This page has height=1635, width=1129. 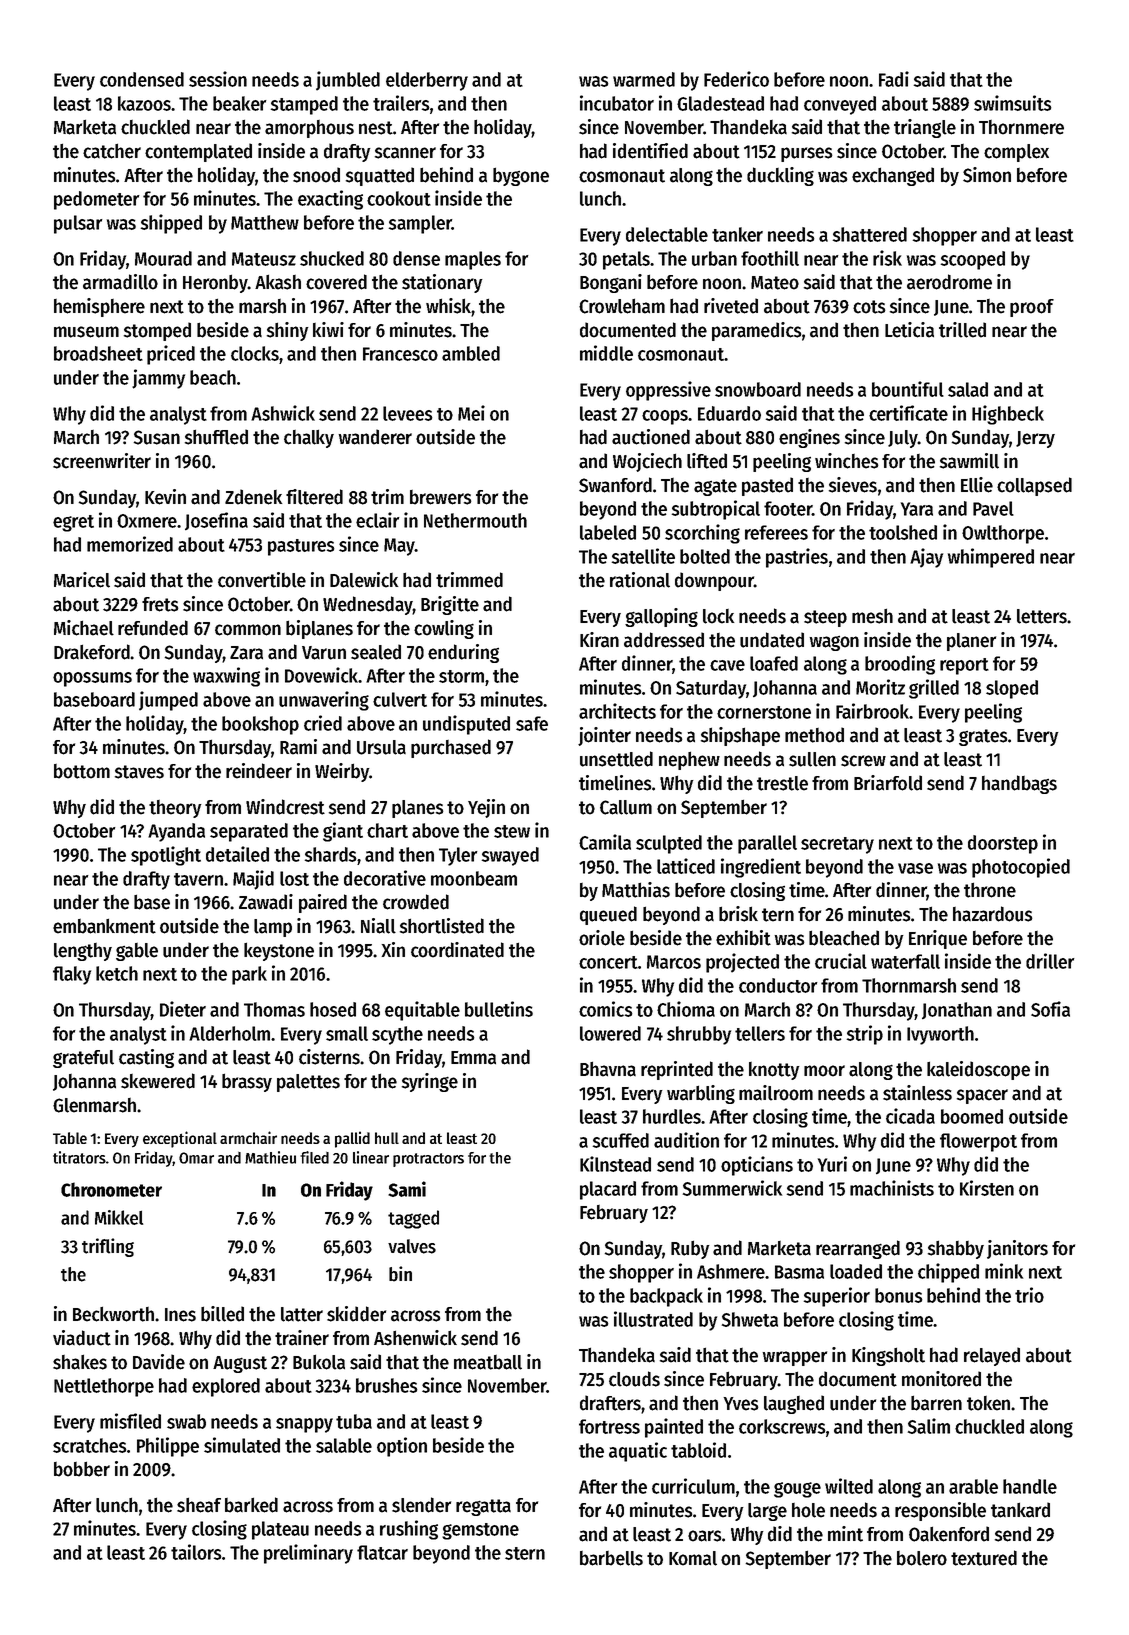 What do you see at coordinates (987, 1188) in the page?
I see `Kirsten` at bounding box center [987, 1188].
